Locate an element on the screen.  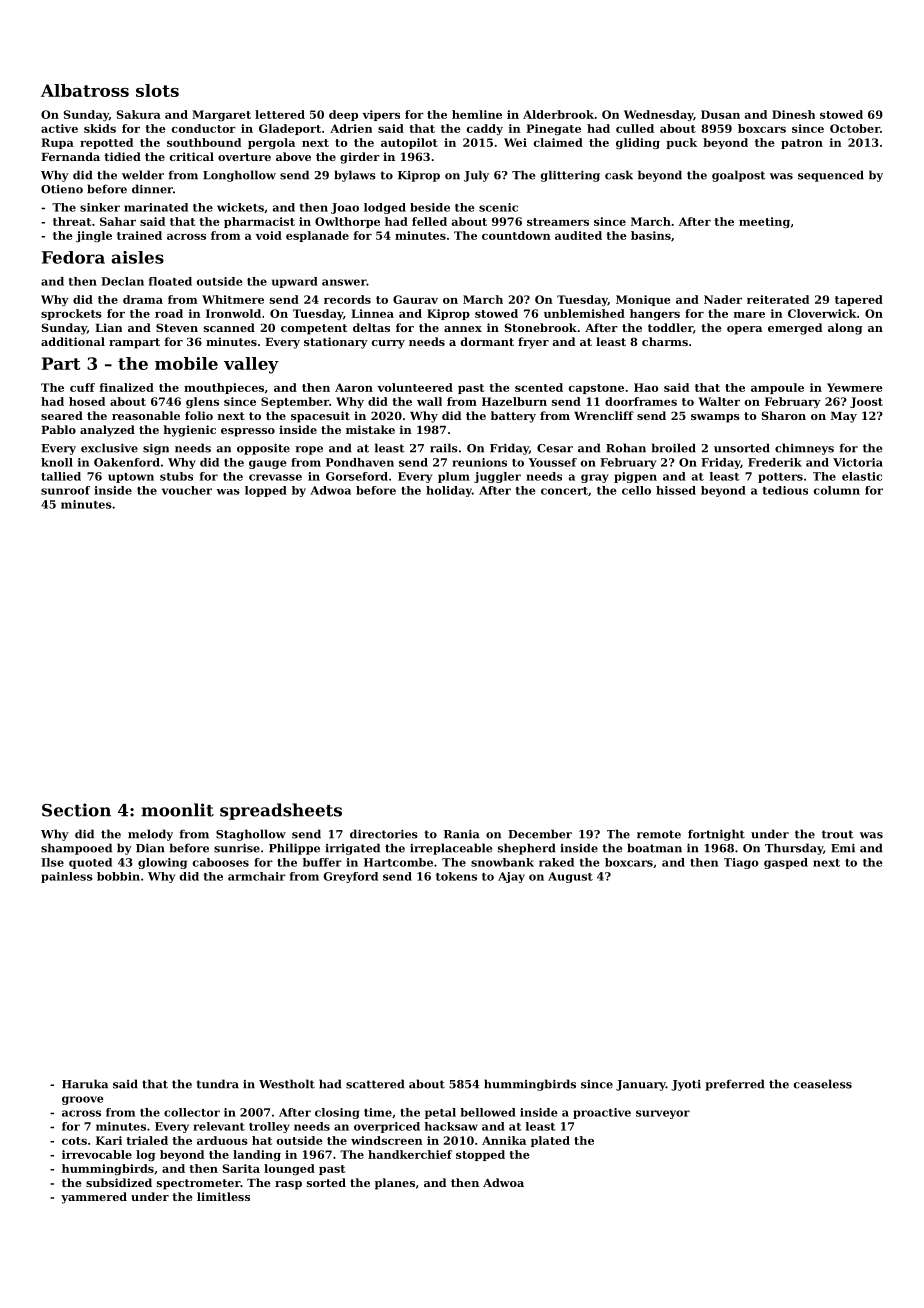
lopped is located at coordinates (266, 491).
